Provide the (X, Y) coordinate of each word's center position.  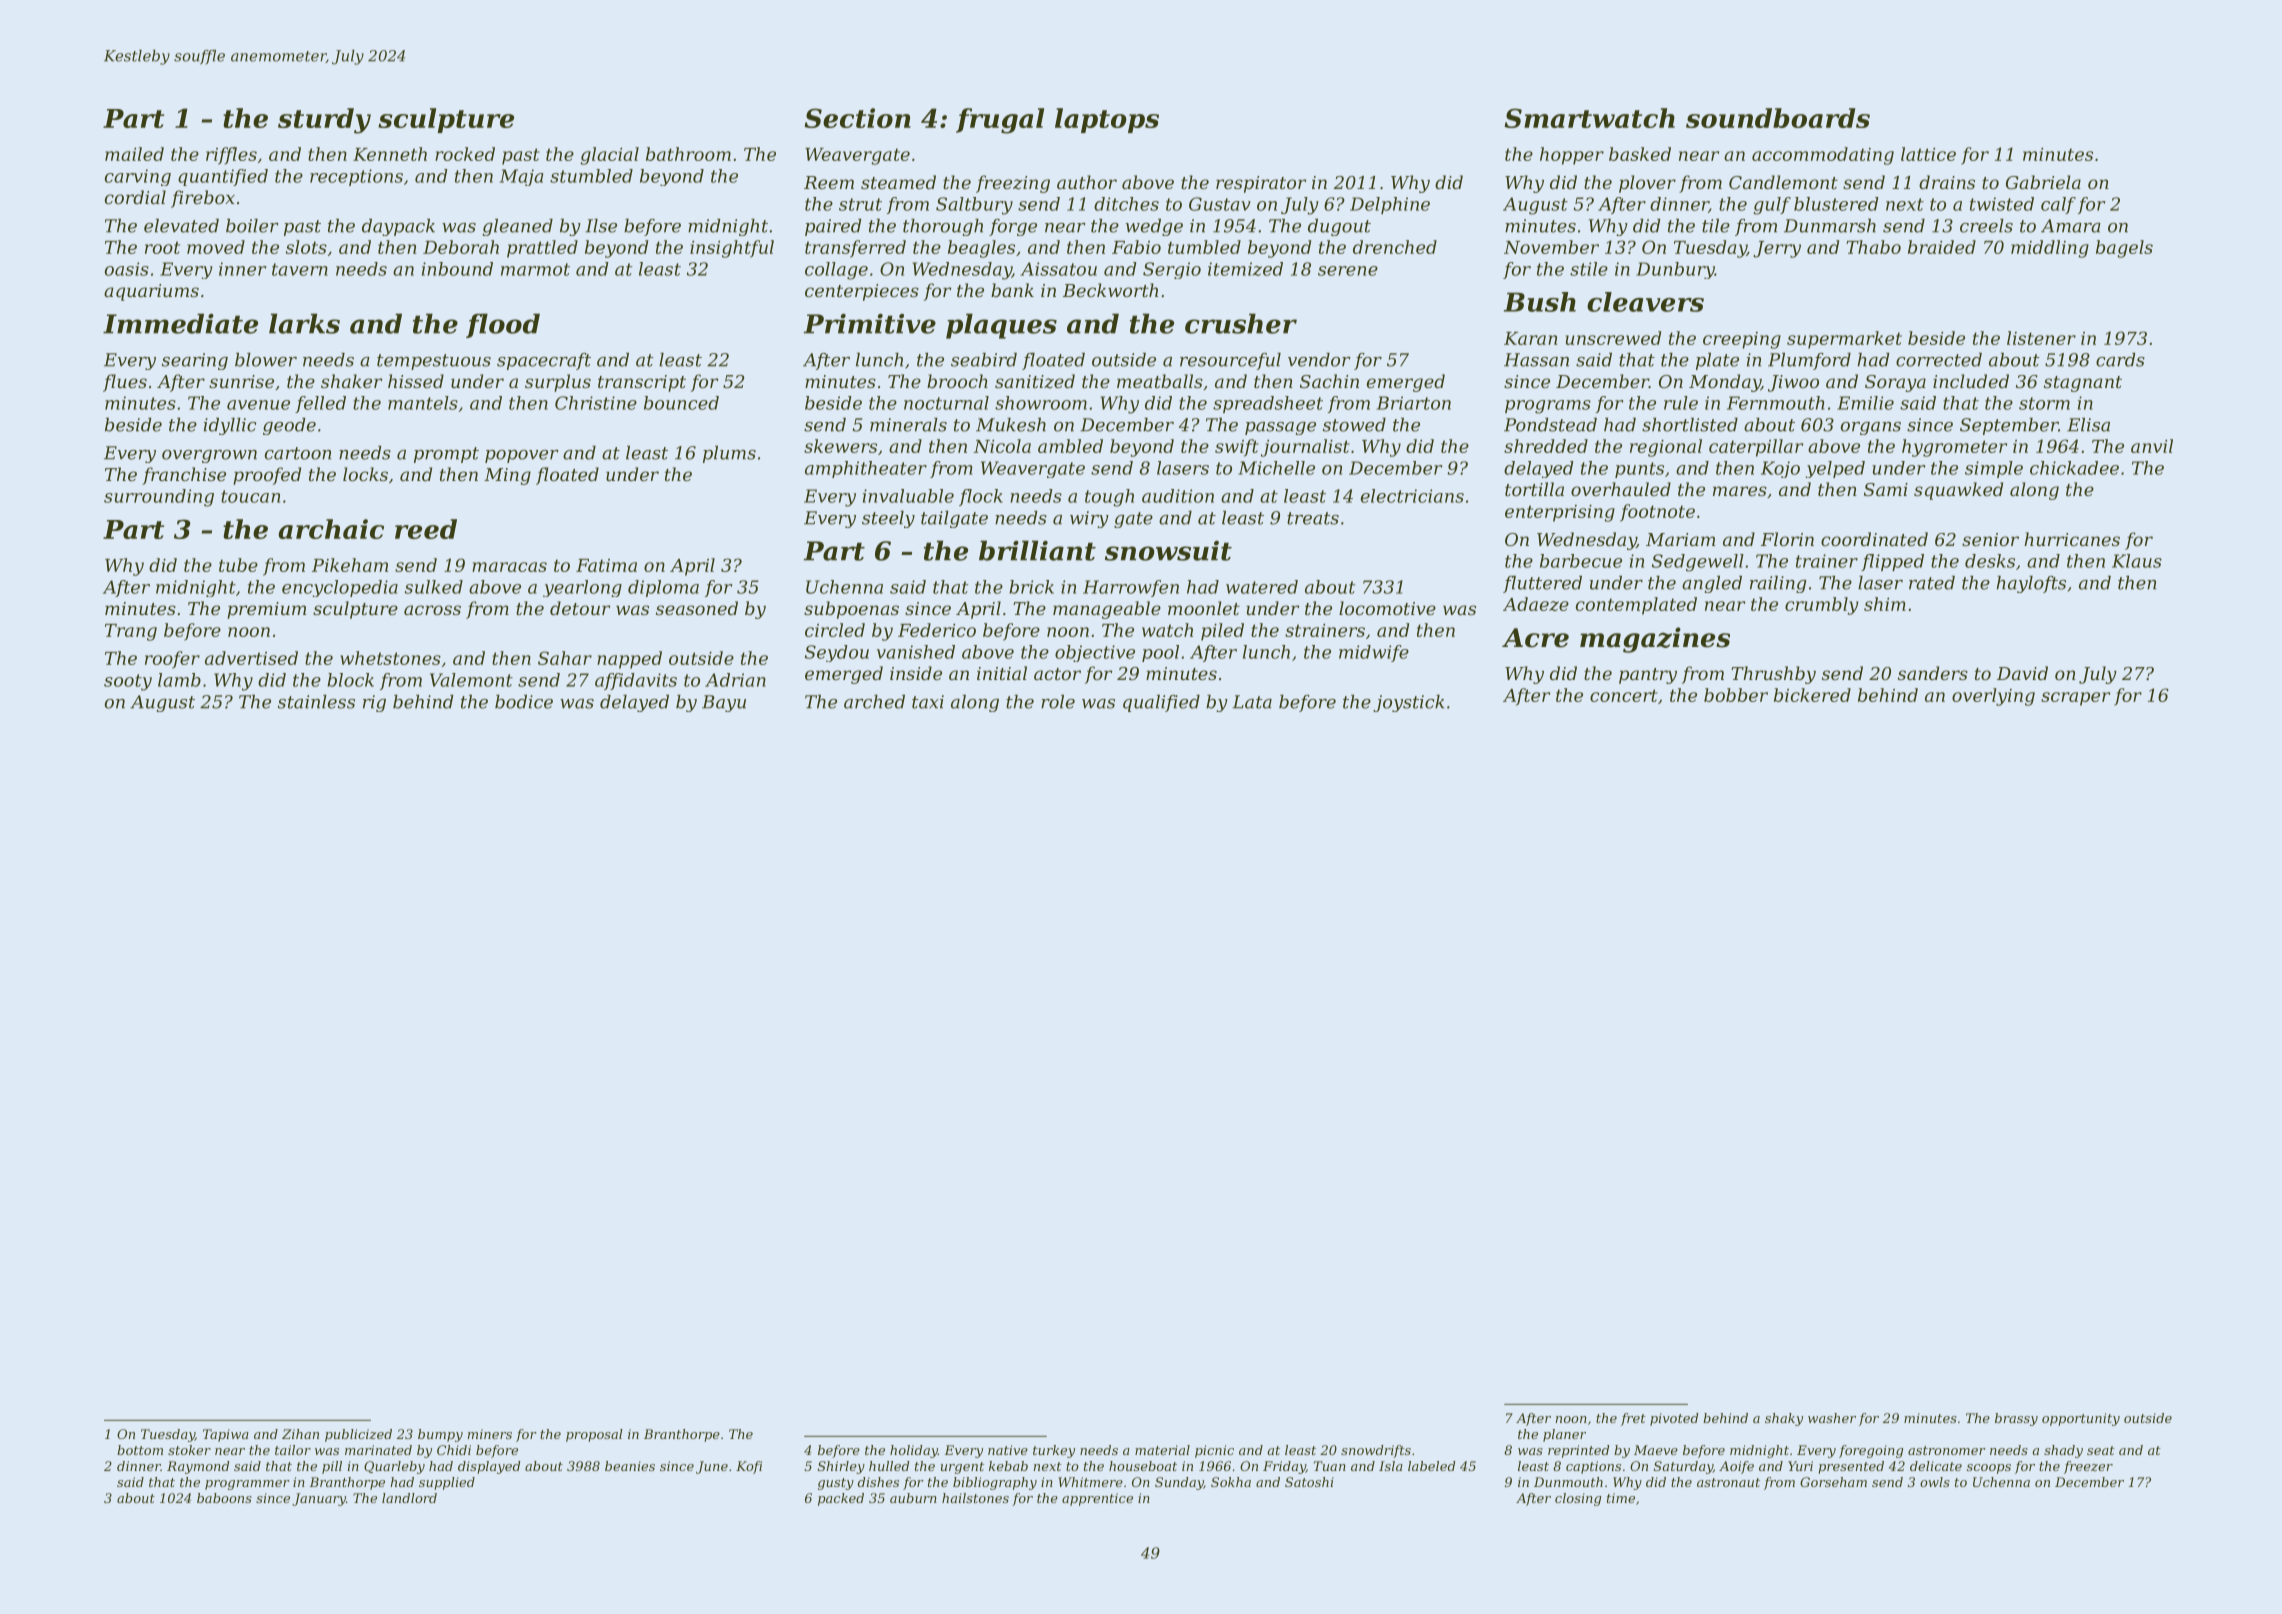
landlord (409, 1498)
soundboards (1778, 118)
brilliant (1037, 550)
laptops (1107, 120)
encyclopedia (340, 588)
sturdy (324, 121)
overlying (1993, 697)
